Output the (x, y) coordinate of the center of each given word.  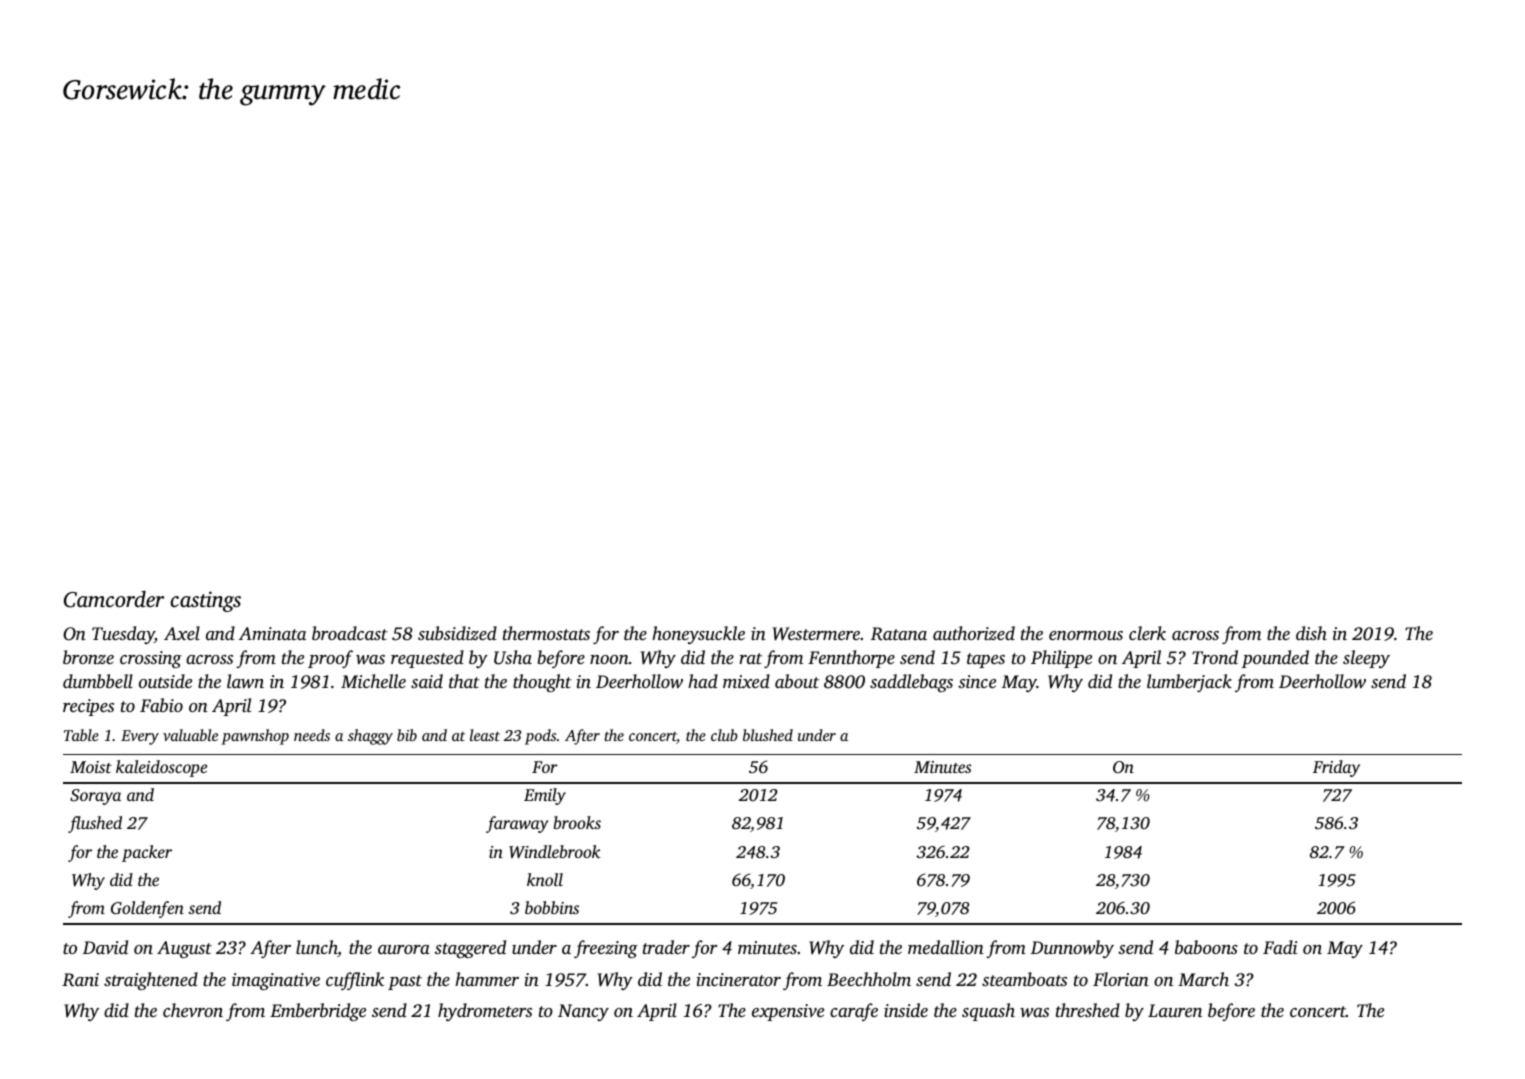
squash (988, 1012)
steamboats (1024, 979)
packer (147, 853)
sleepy (1366, 659)
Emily (545, 796)
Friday (1336, 768)
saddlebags (911, 683)
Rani (80, 980)
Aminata (272, 633)
